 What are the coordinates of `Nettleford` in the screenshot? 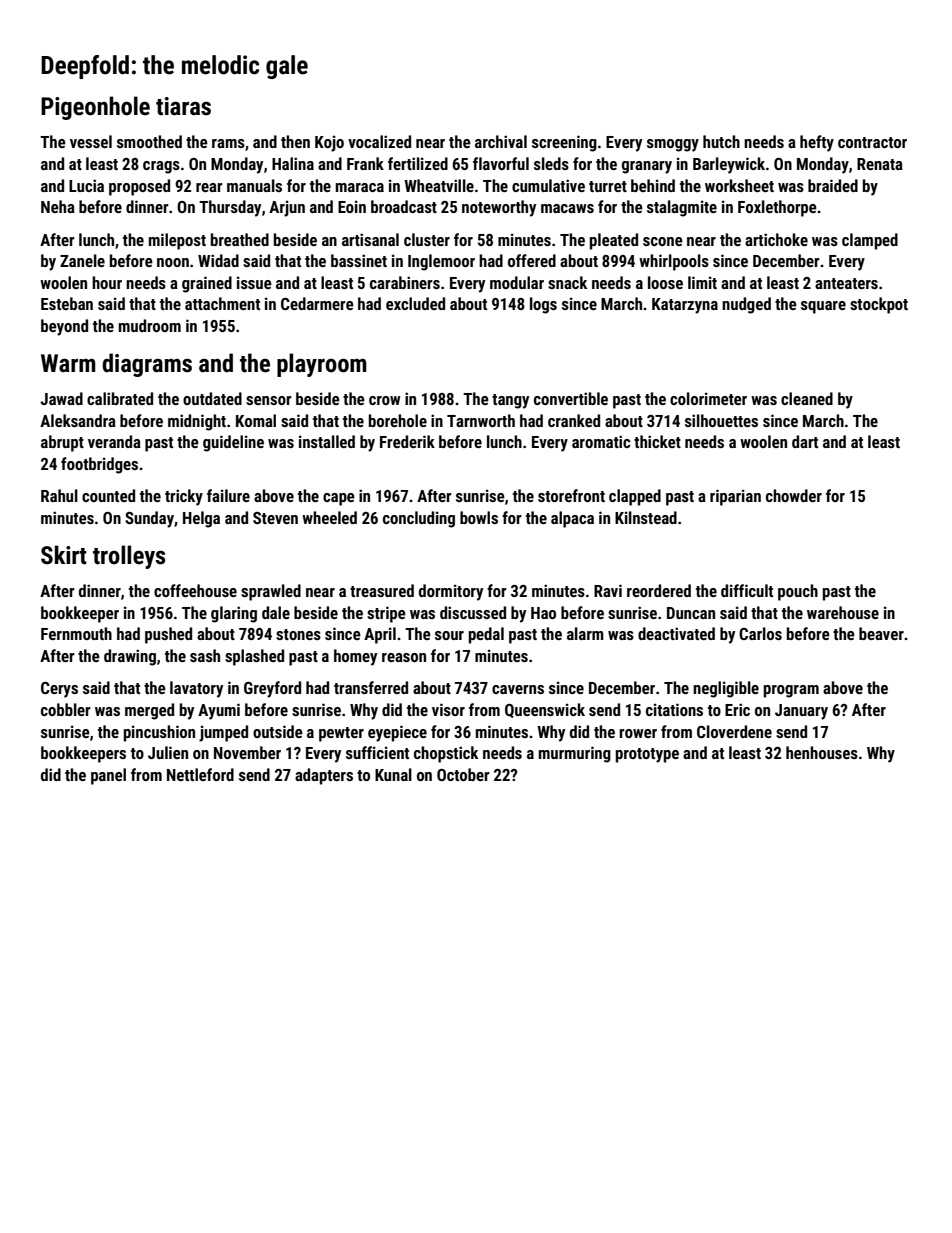 It's located at (200, 774).
